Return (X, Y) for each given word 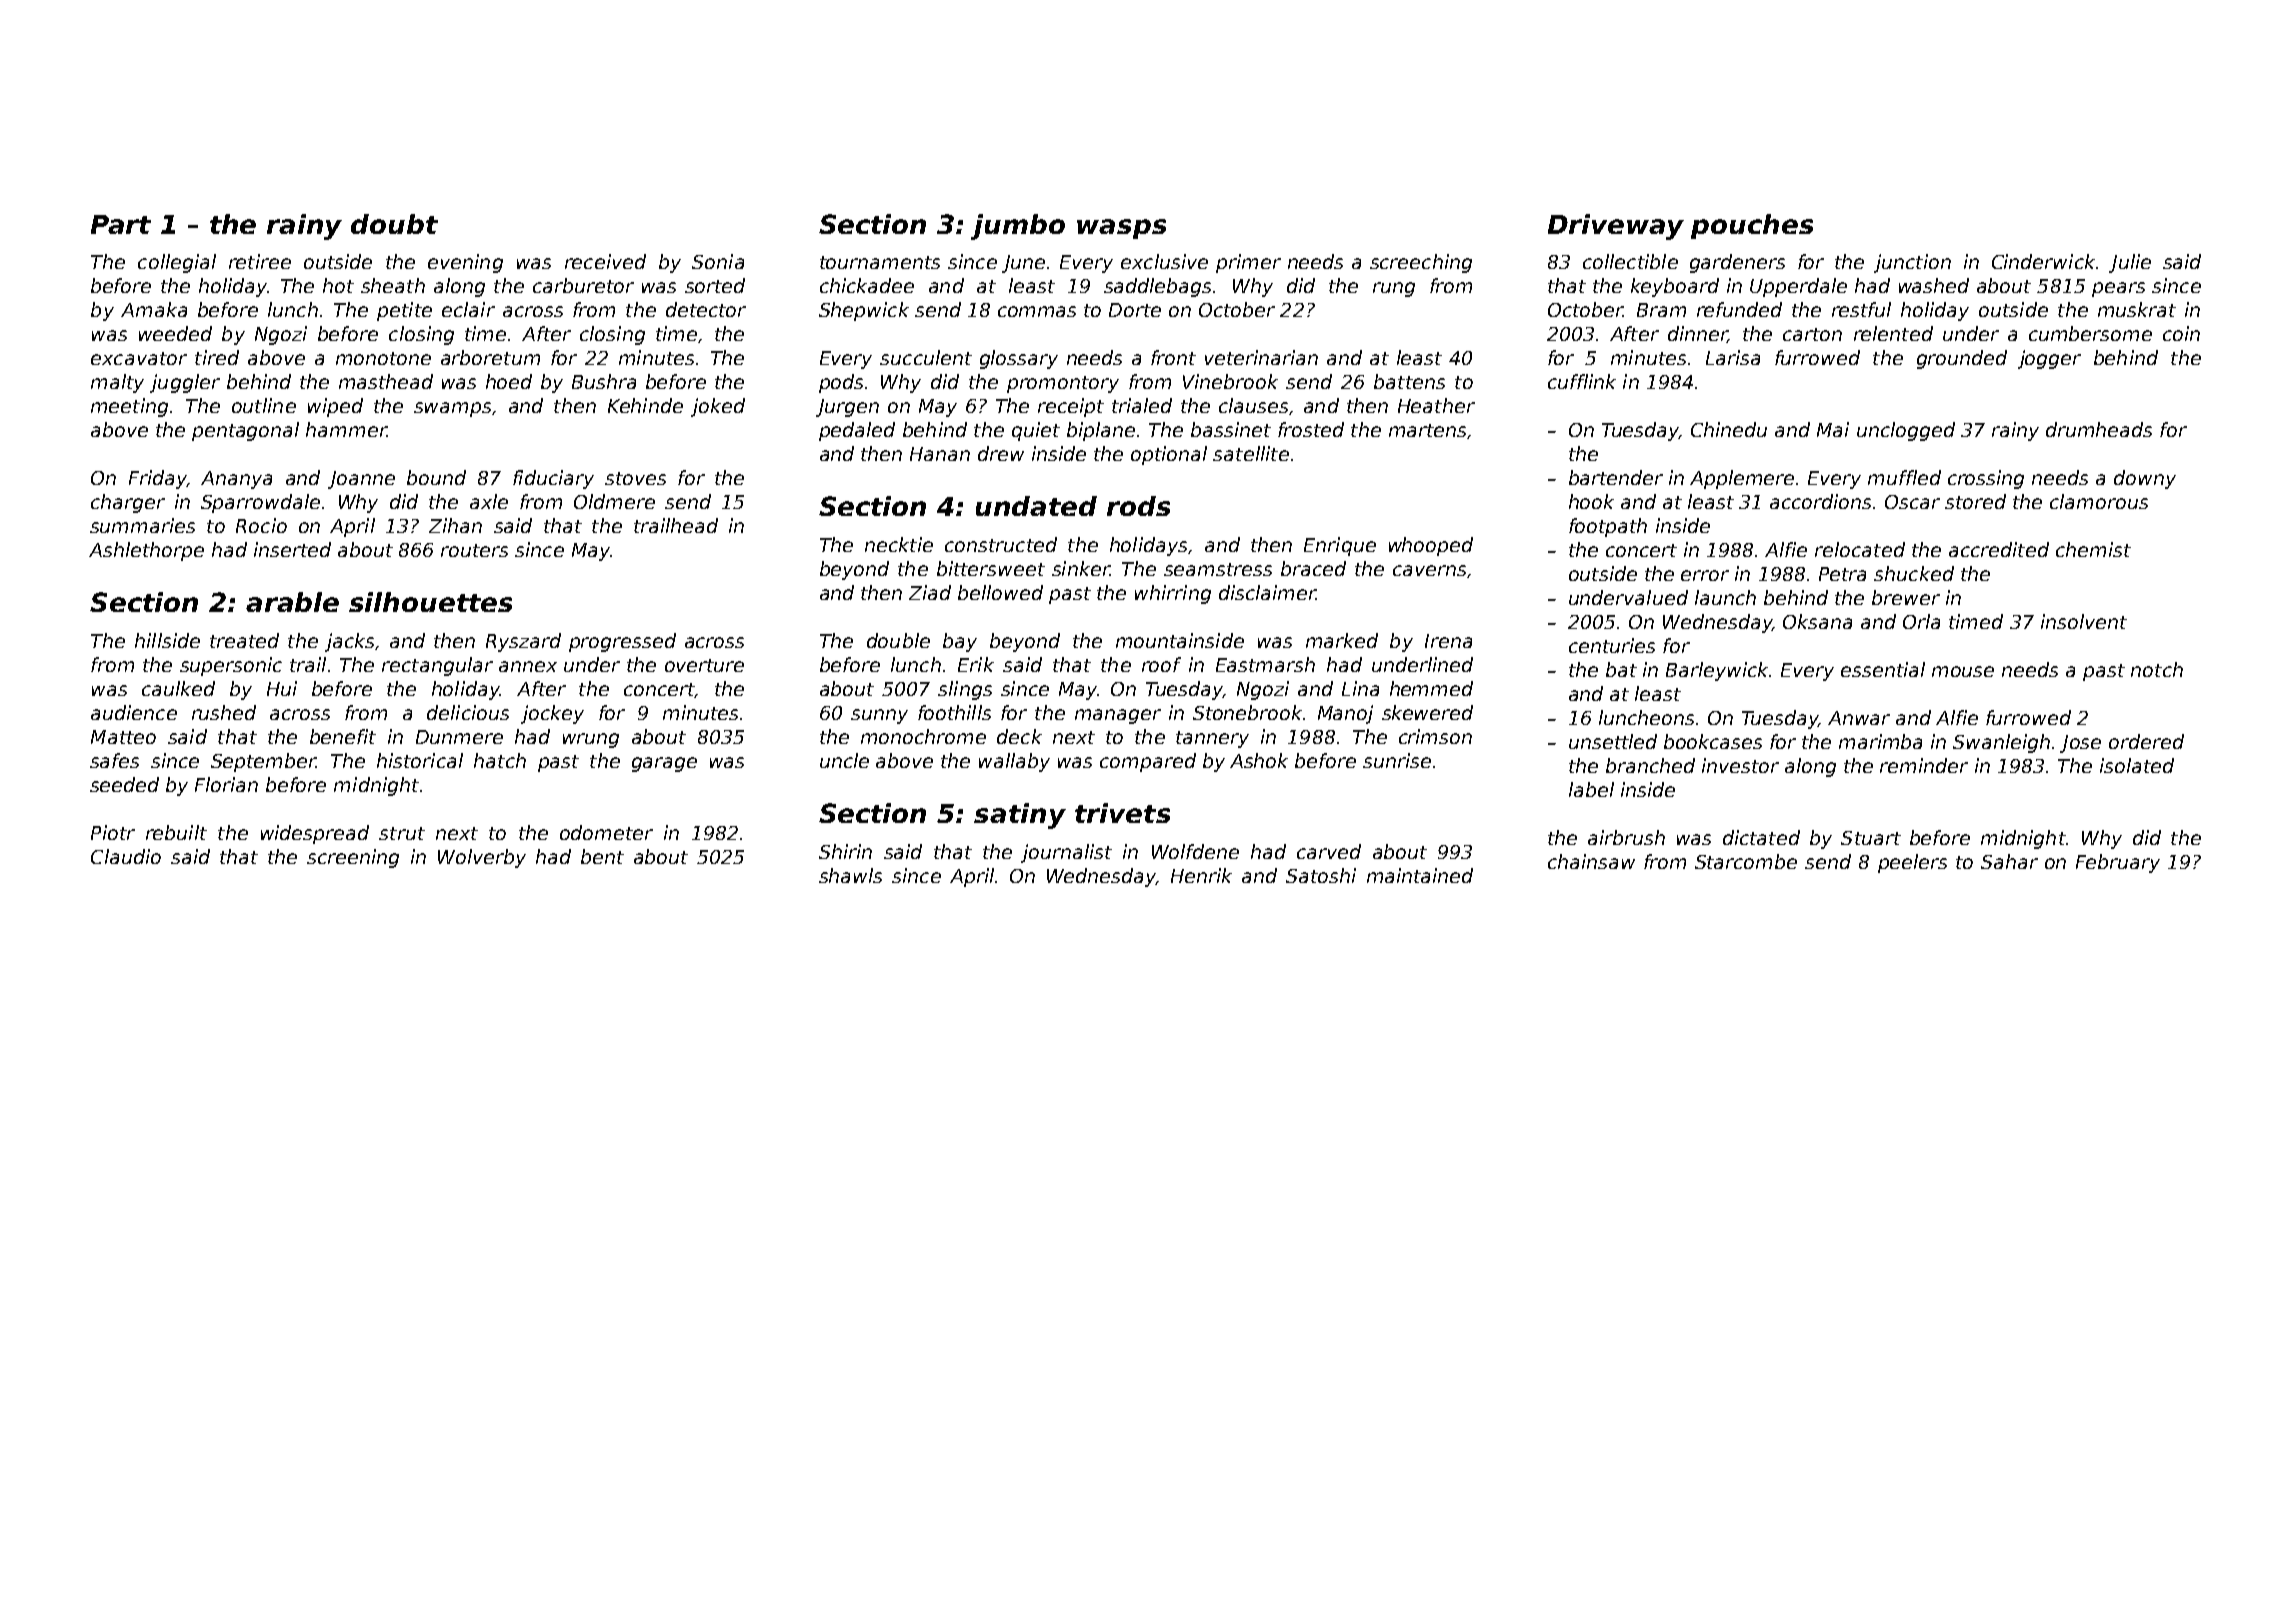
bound (436, 477)
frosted (1311, 429)
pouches (1752, 226)
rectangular (437, 666)
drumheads (2099, 429)
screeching (1421, 263)
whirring (1173, 594)
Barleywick (1718, 671)
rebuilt (176, 832)
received (605, 261)
